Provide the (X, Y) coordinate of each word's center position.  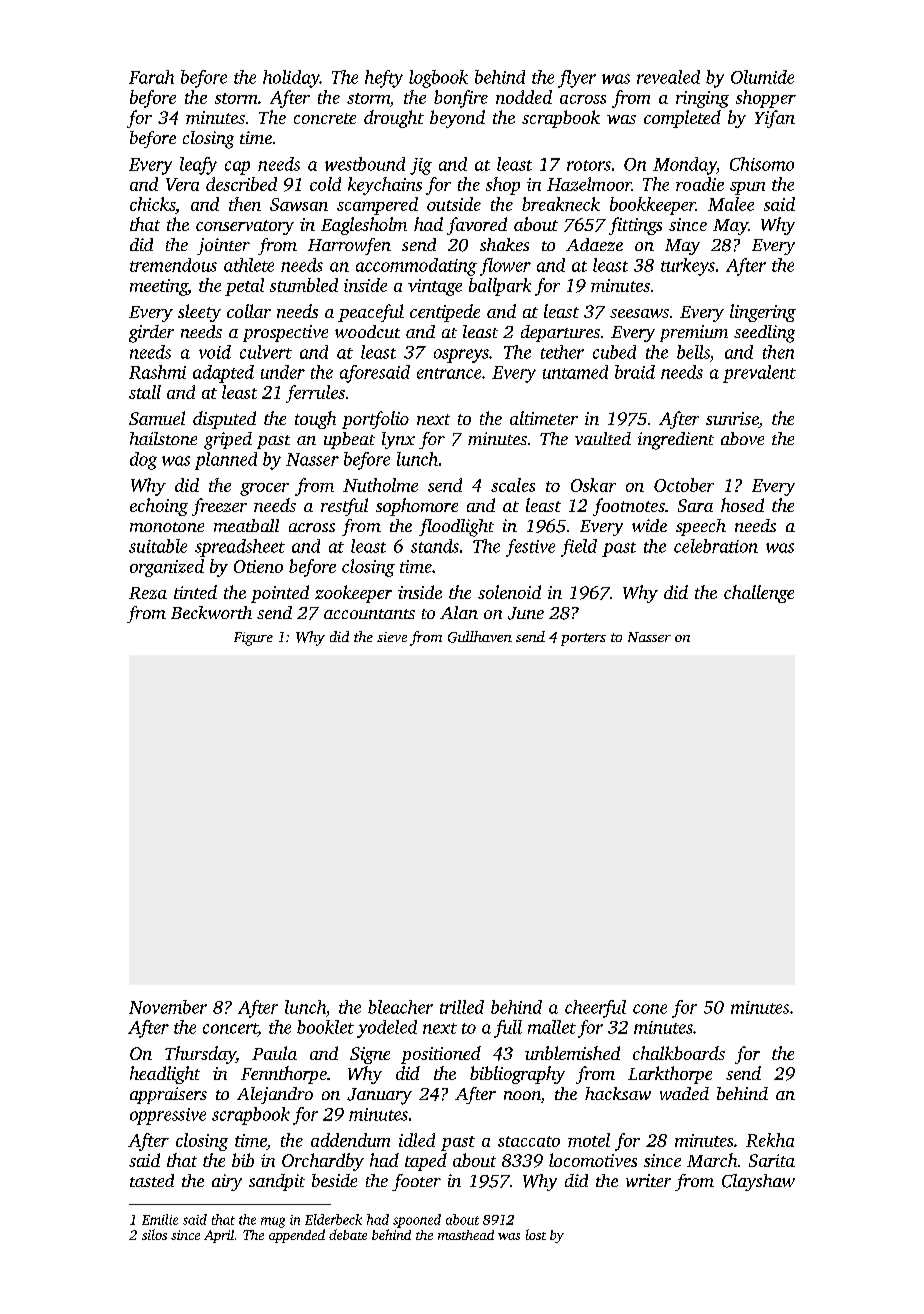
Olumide (762, 77)
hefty (384, 79)
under (283, 372)
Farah (151, 77)
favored (477, 226)
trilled (462, 1007)
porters (583, 639)
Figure (253, 639)
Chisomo (762, 164)
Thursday (200, 1055)
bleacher (400, 1007)
